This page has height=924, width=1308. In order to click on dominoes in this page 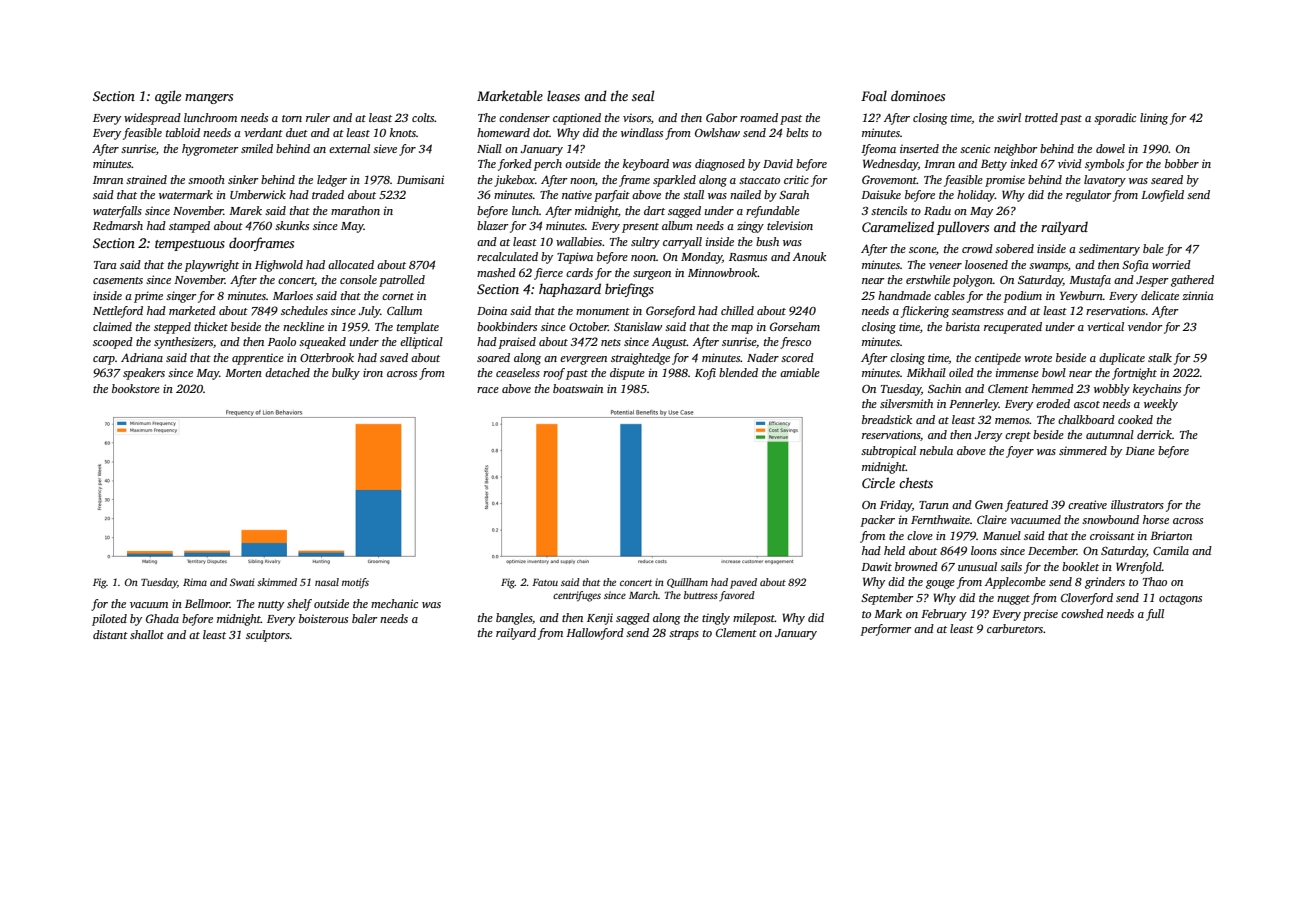, I will do `click(918, 95)`.
